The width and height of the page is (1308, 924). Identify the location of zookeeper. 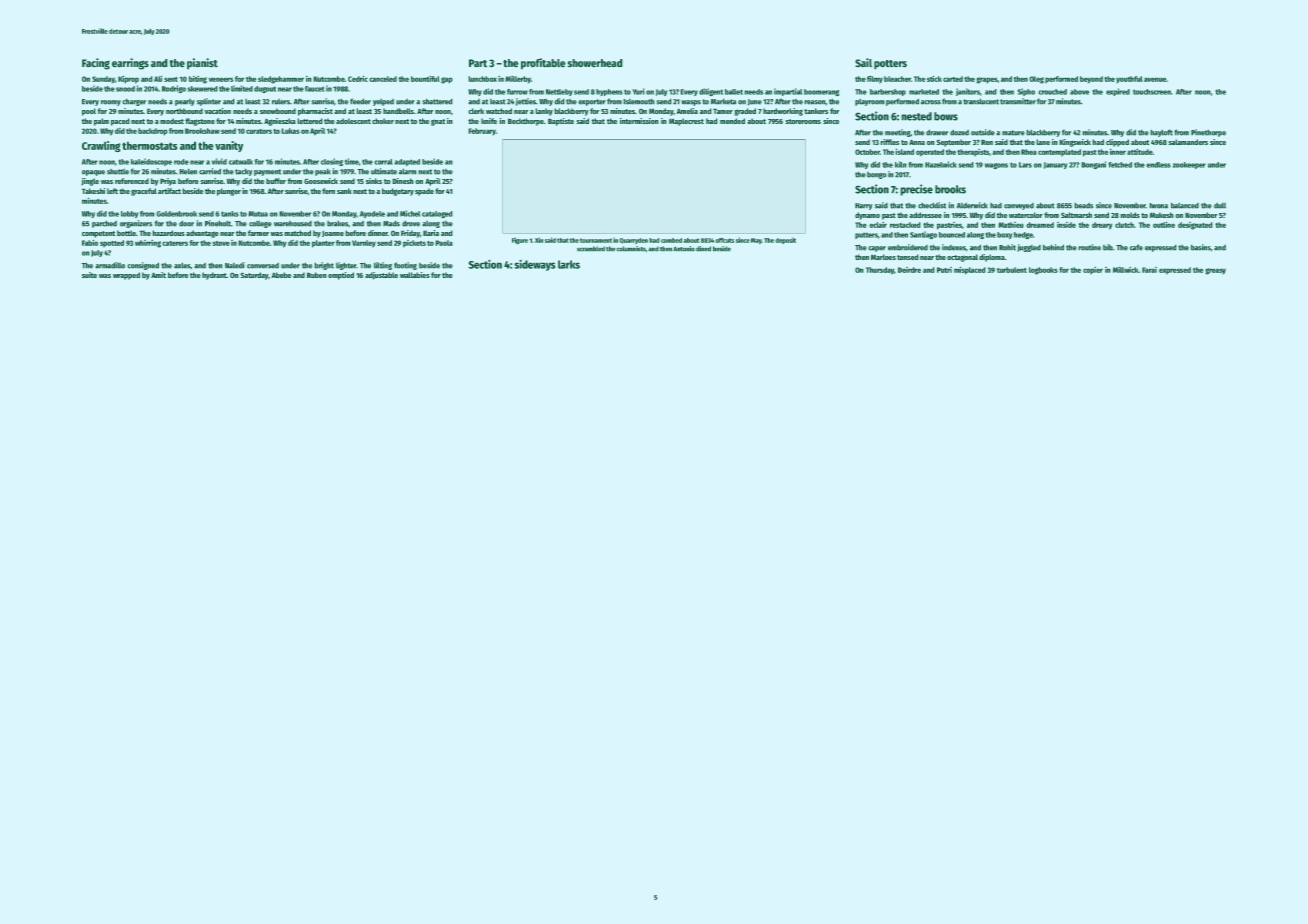
(1189, 165).
